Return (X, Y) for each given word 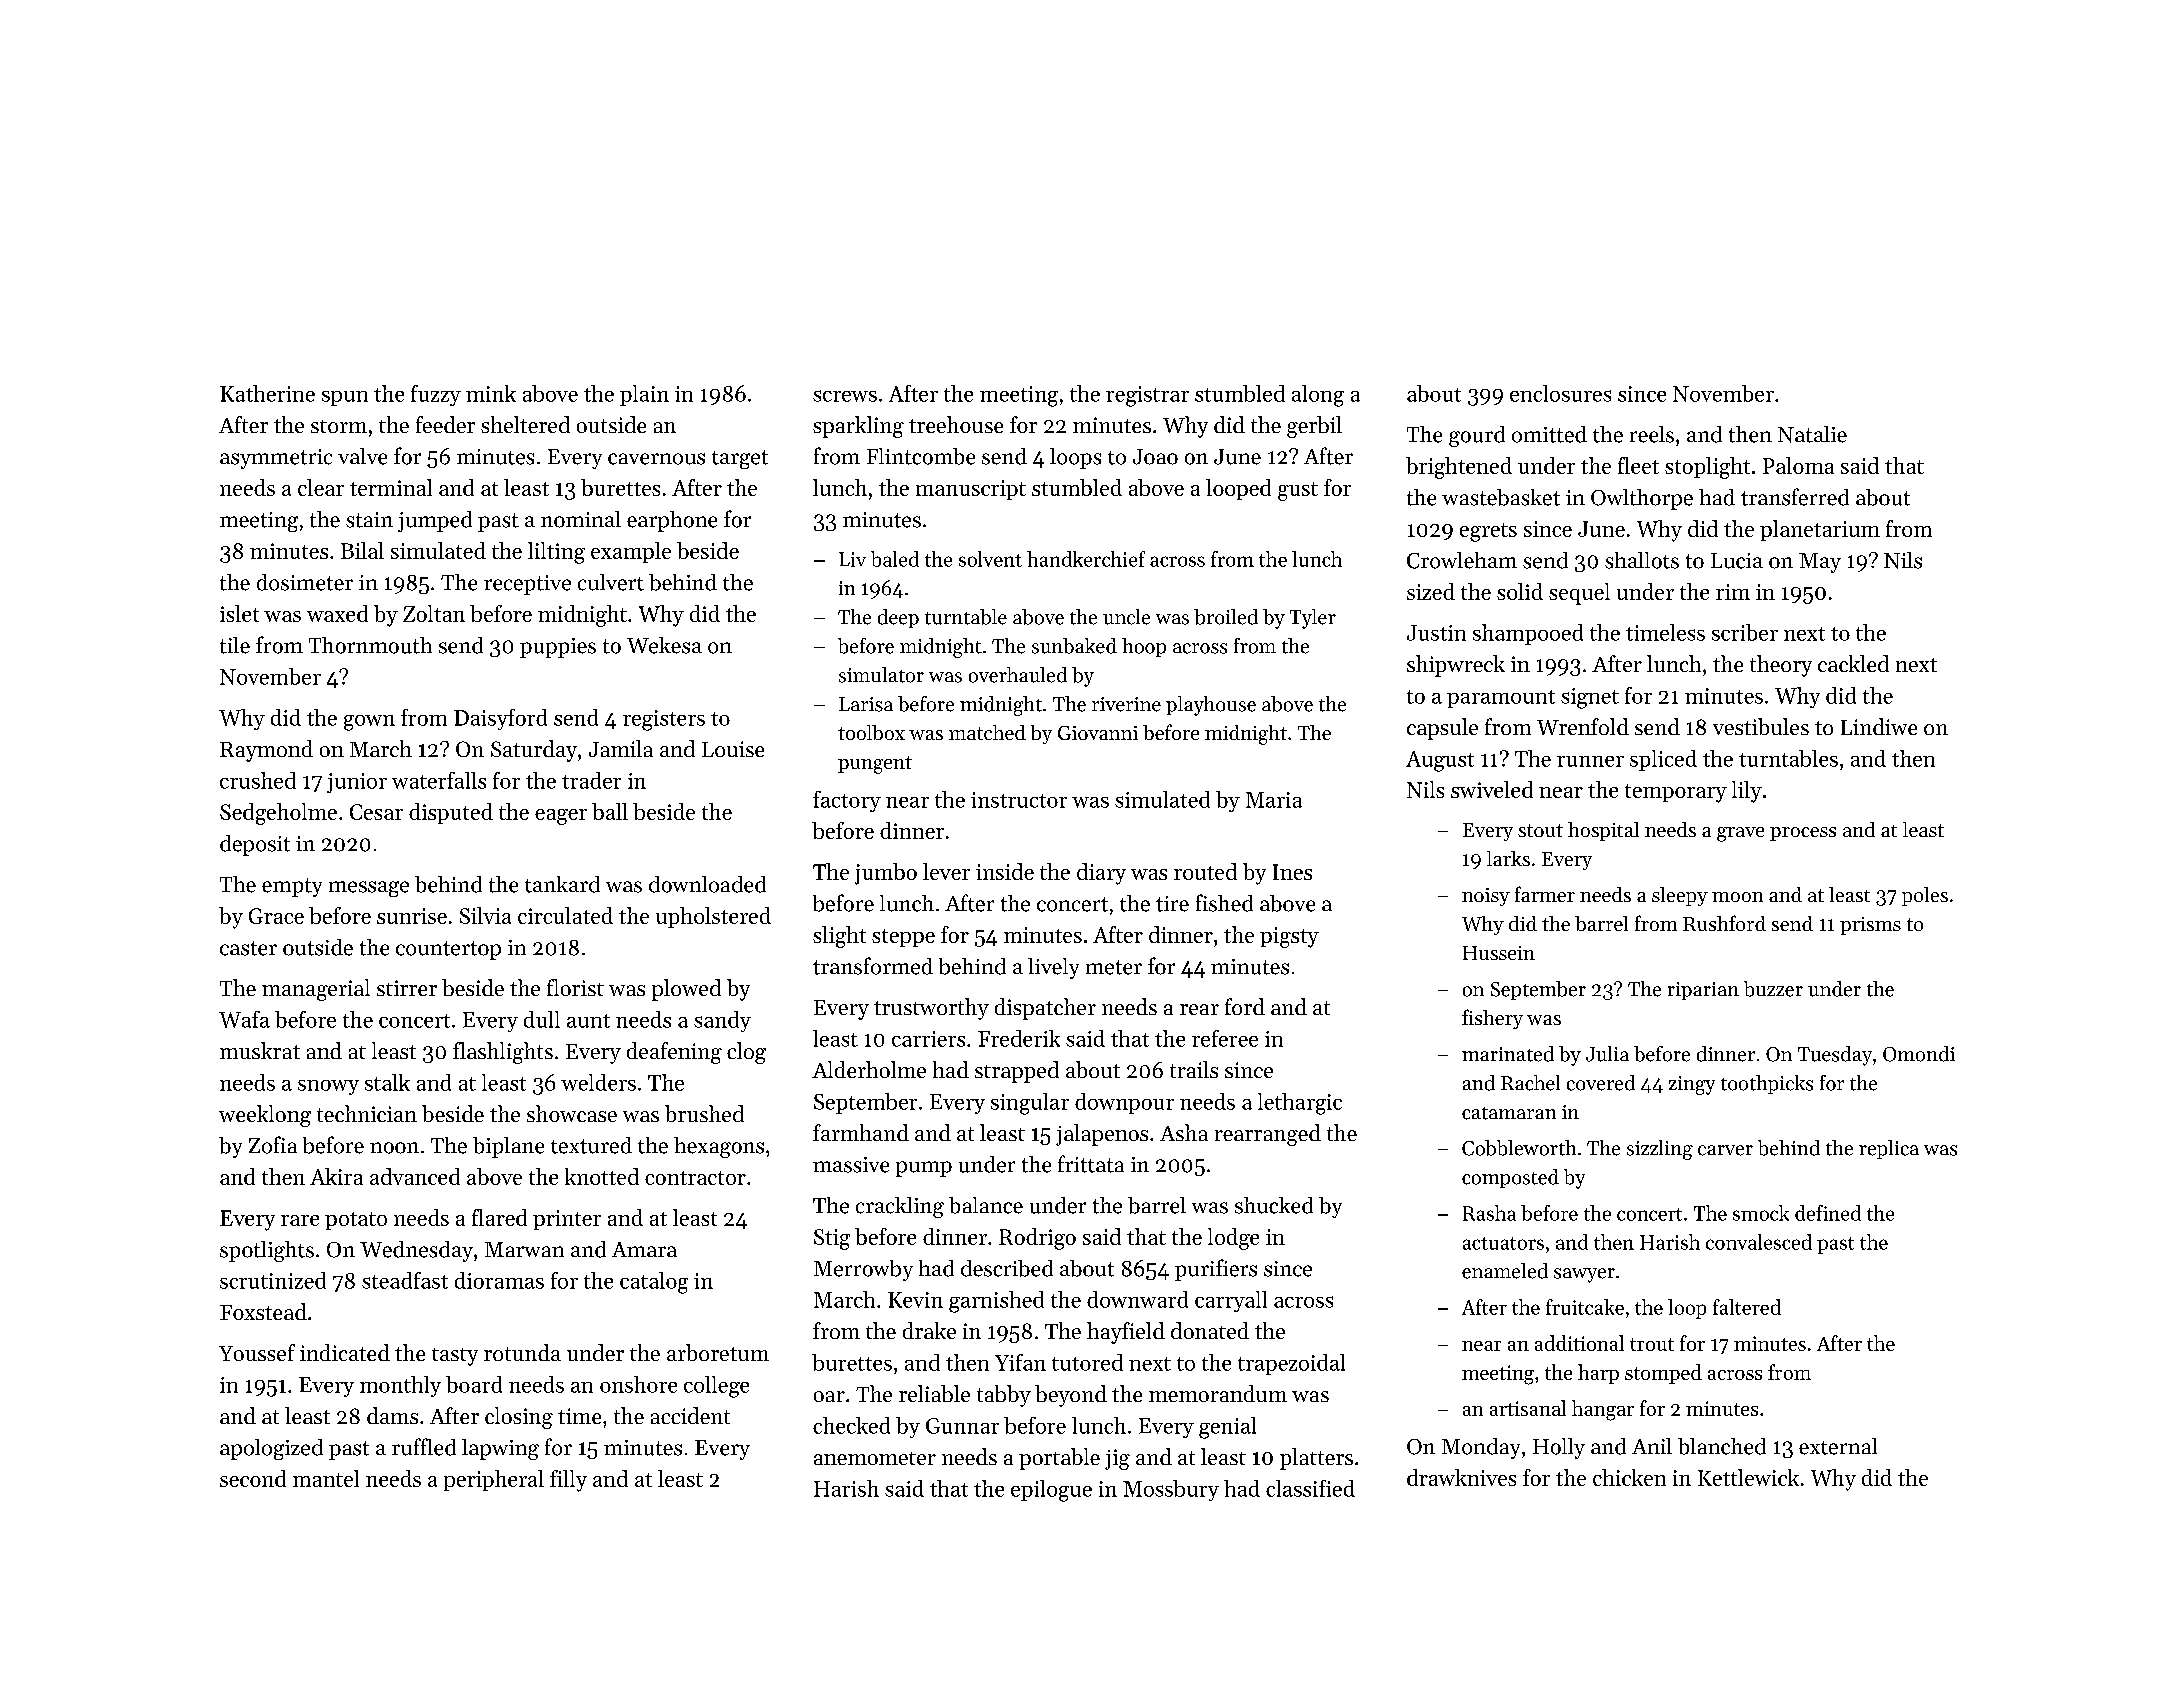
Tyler (1313, 619)
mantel (326, 1478)
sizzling (1660, 1150)
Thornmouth (370, 645)
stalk (387, 1082)
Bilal (362, 550)
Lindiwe (1879, 726)
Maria (1274, 800)
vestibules (1761, 726)
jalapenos (1102, 1135)
